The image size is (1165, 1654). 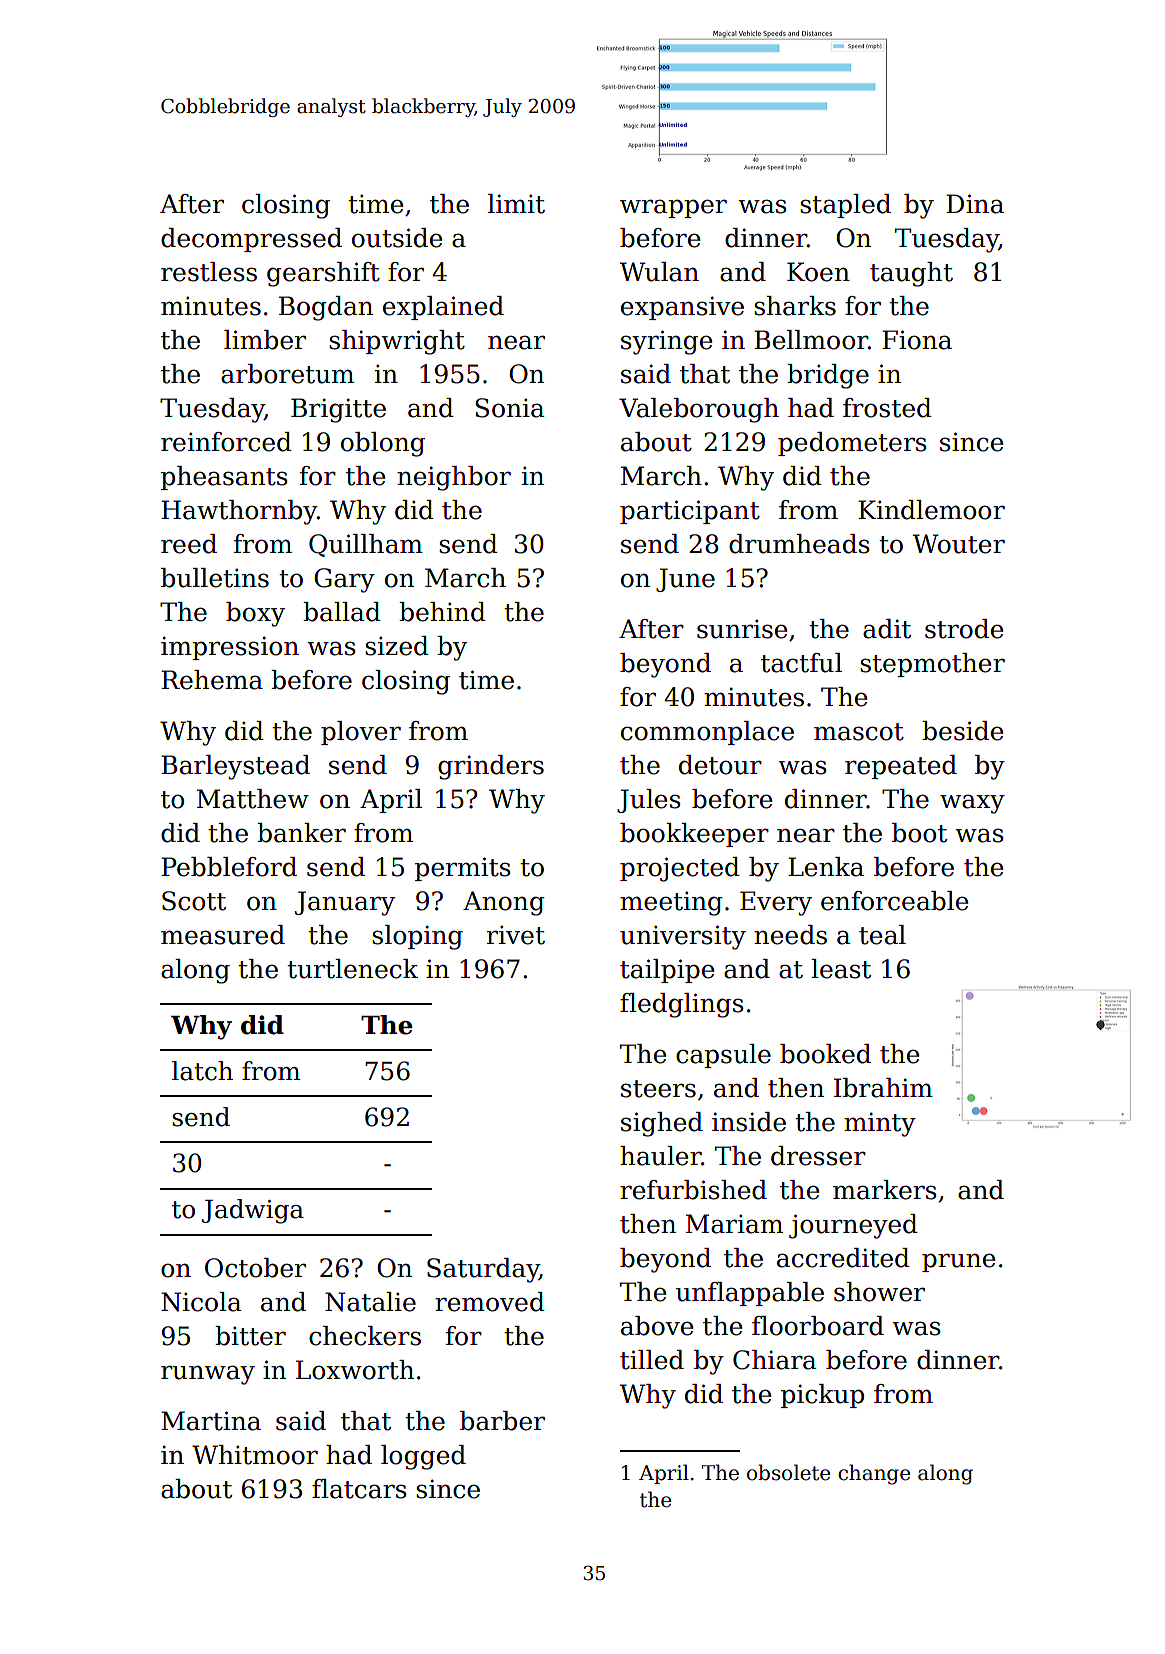 What do you see at coordinates (690, 512) in the screenshot?
I see `participant` at bounding box center [690, 512].
